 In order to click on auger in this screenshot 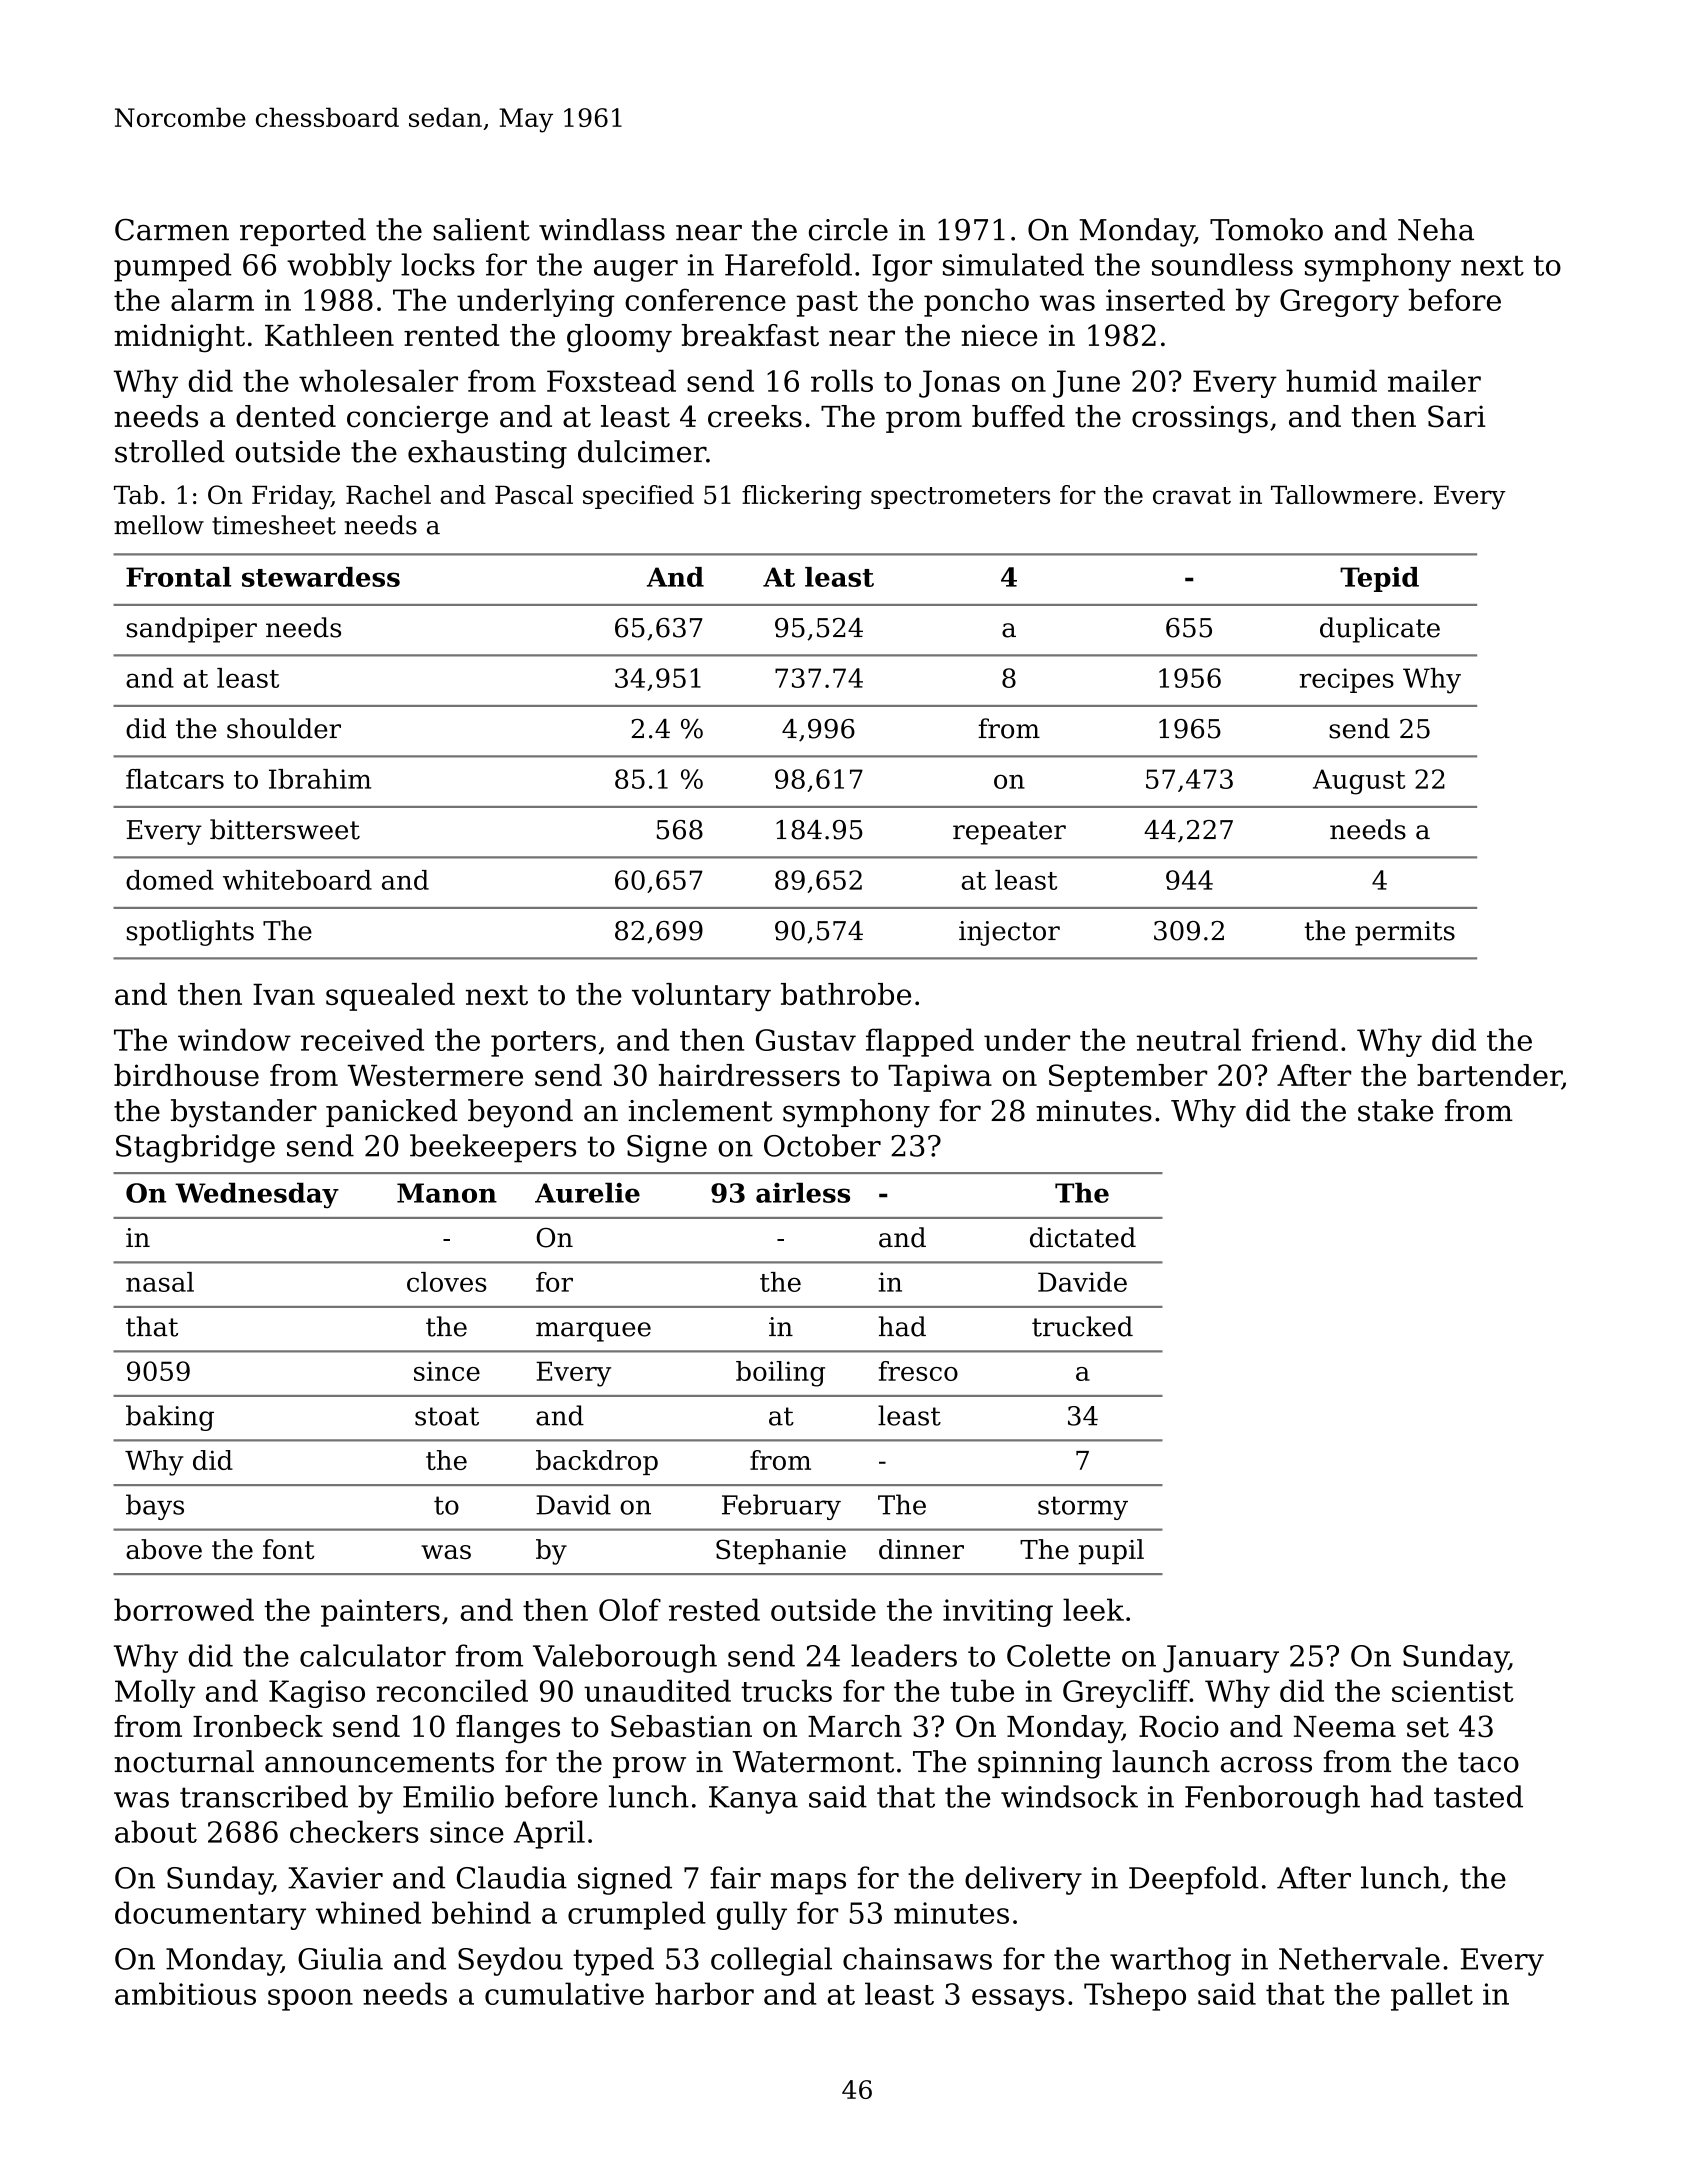, I will do `click(636, 271)`.
